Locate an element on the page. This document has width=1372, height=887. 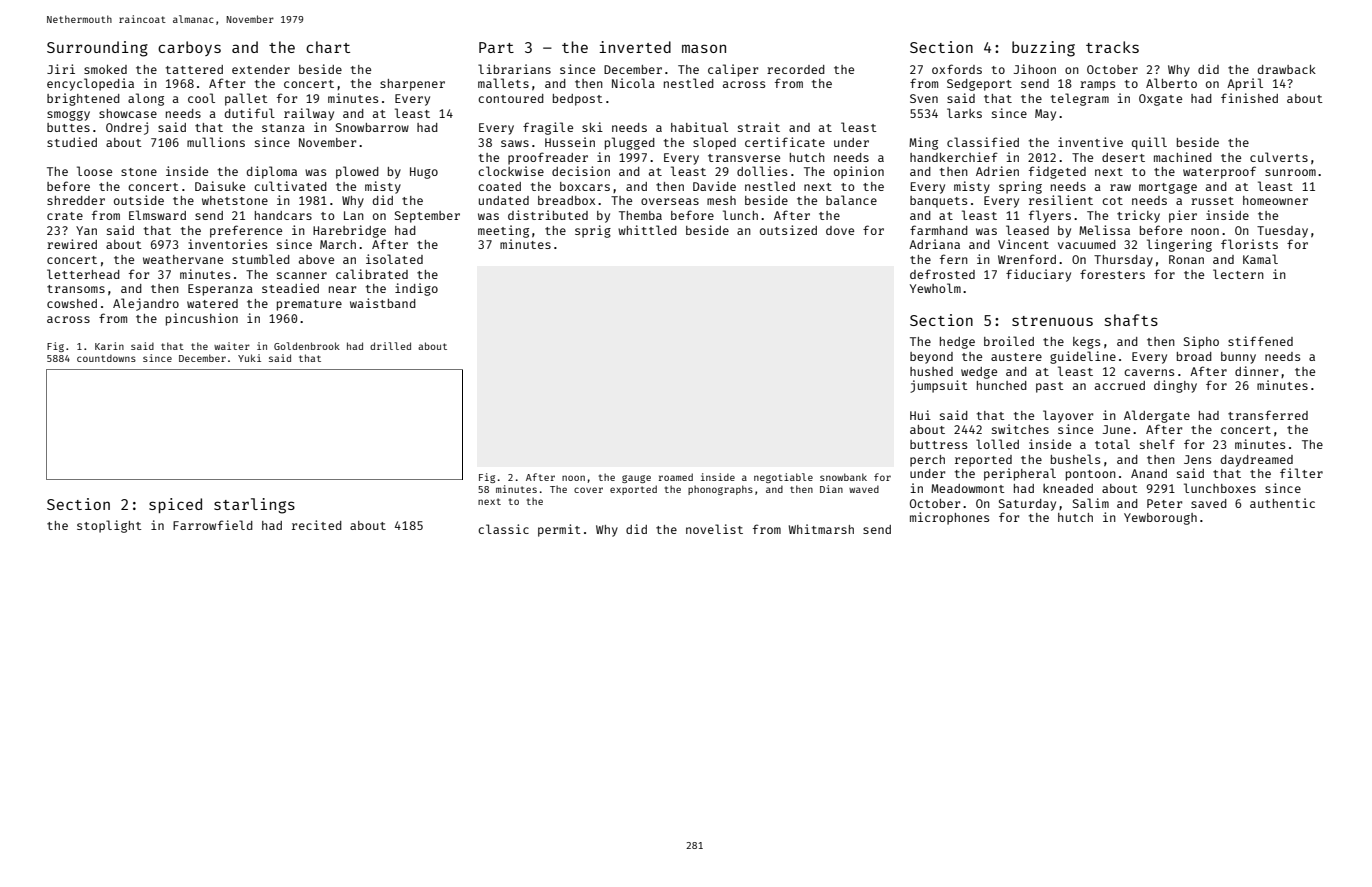
sprig is located at coordinates (593, 231).
